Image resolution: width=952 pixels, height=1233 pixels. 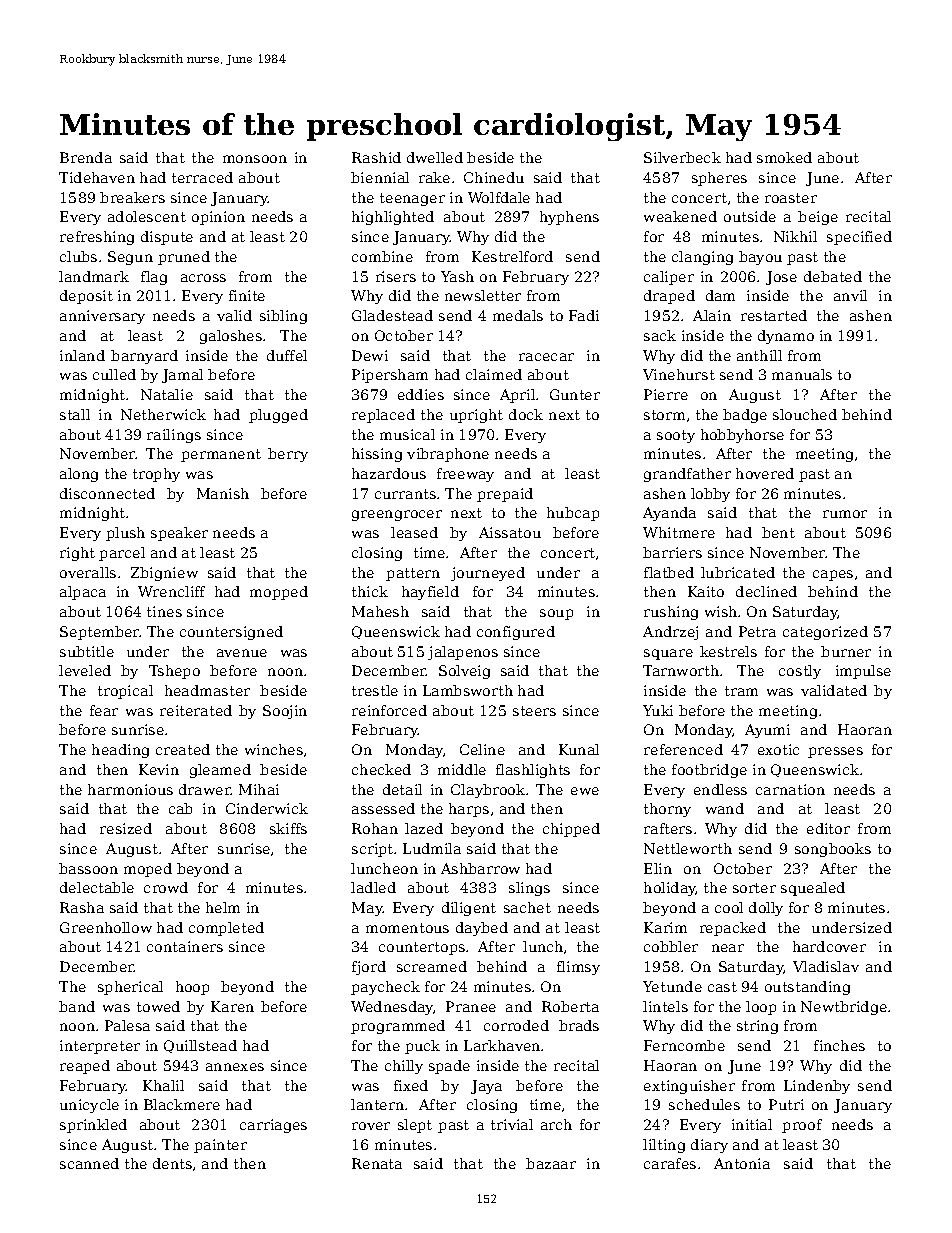 I want to click on dock, so click(x=526, y=414).
